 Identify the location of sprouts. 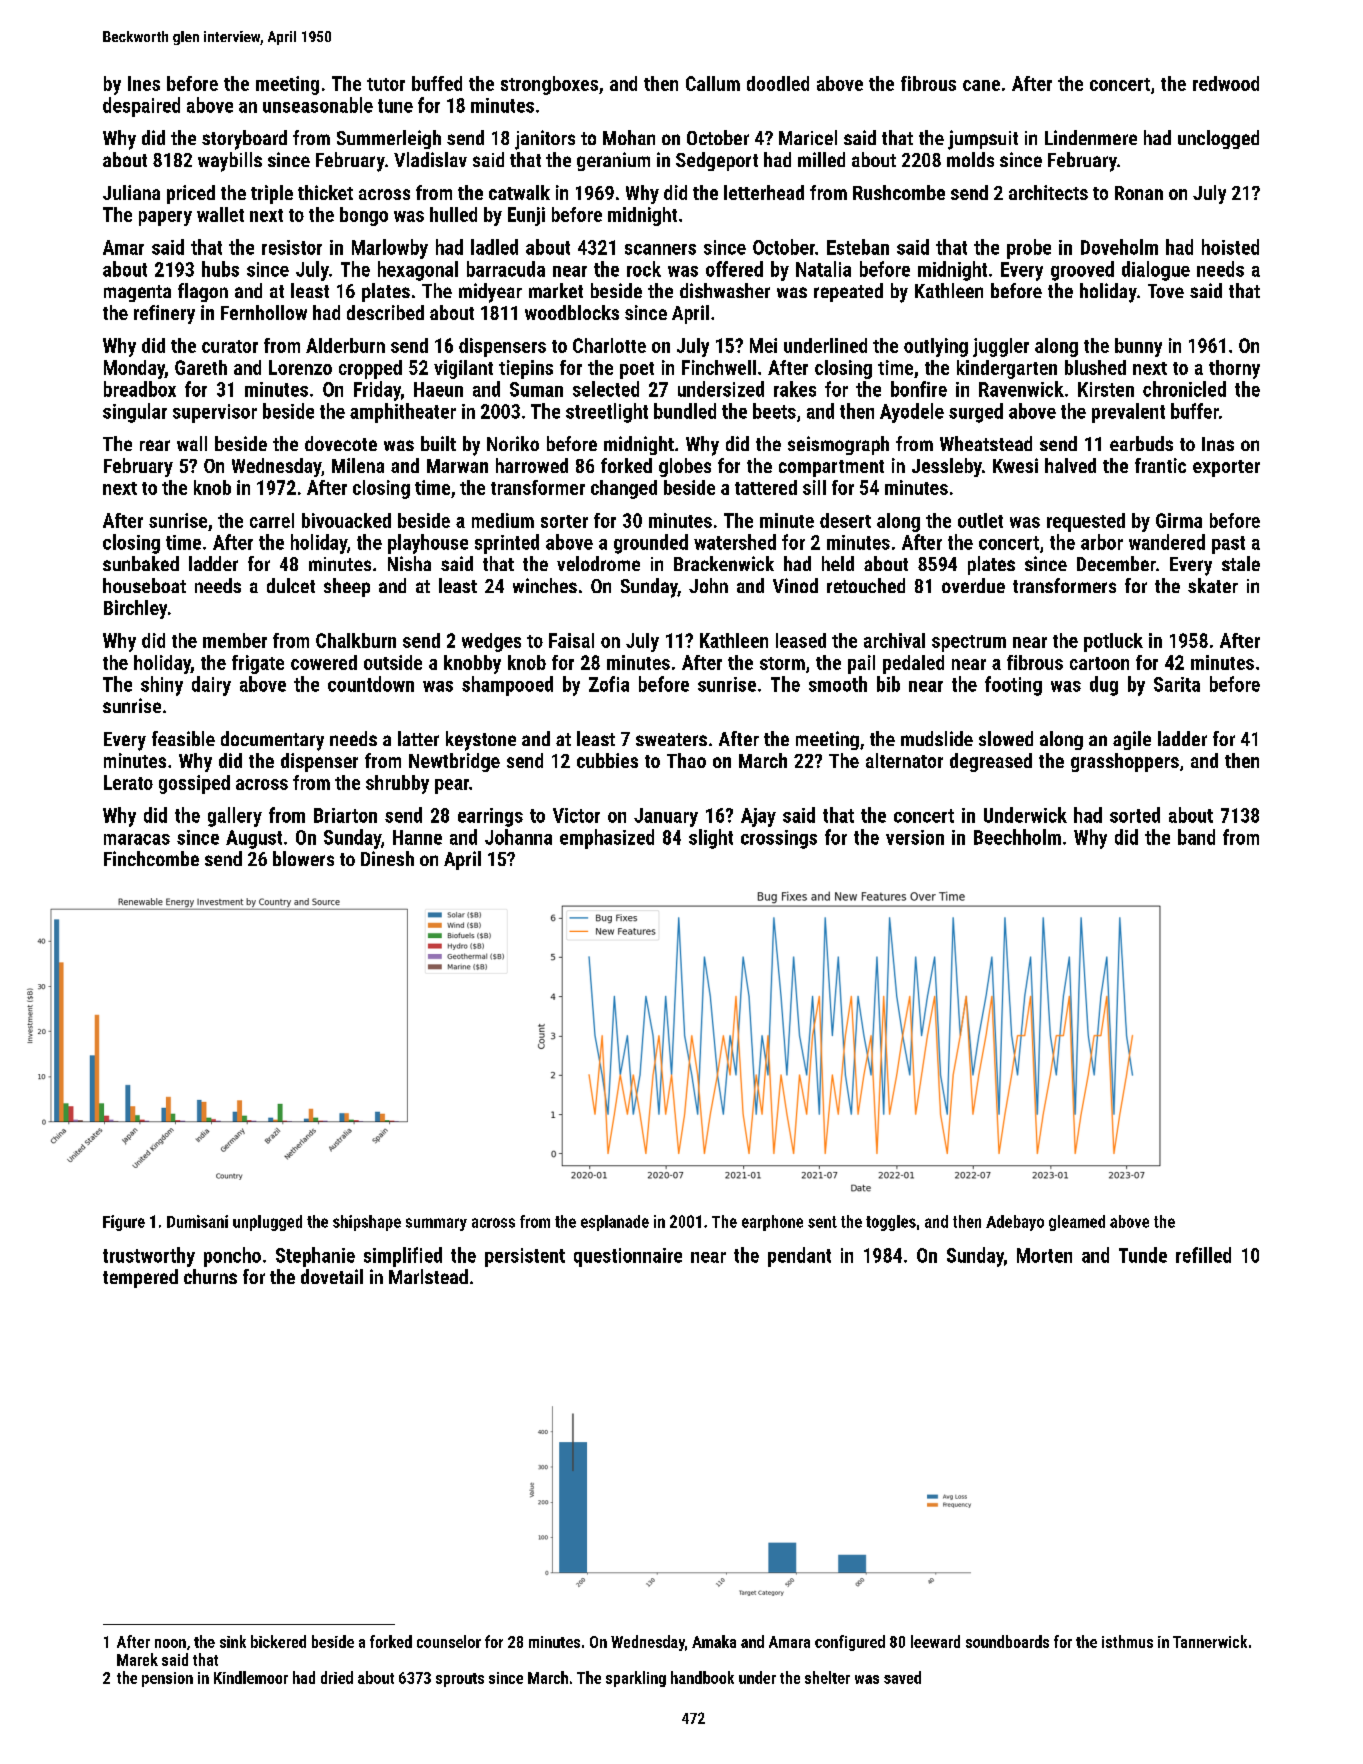
(460, 1680).
